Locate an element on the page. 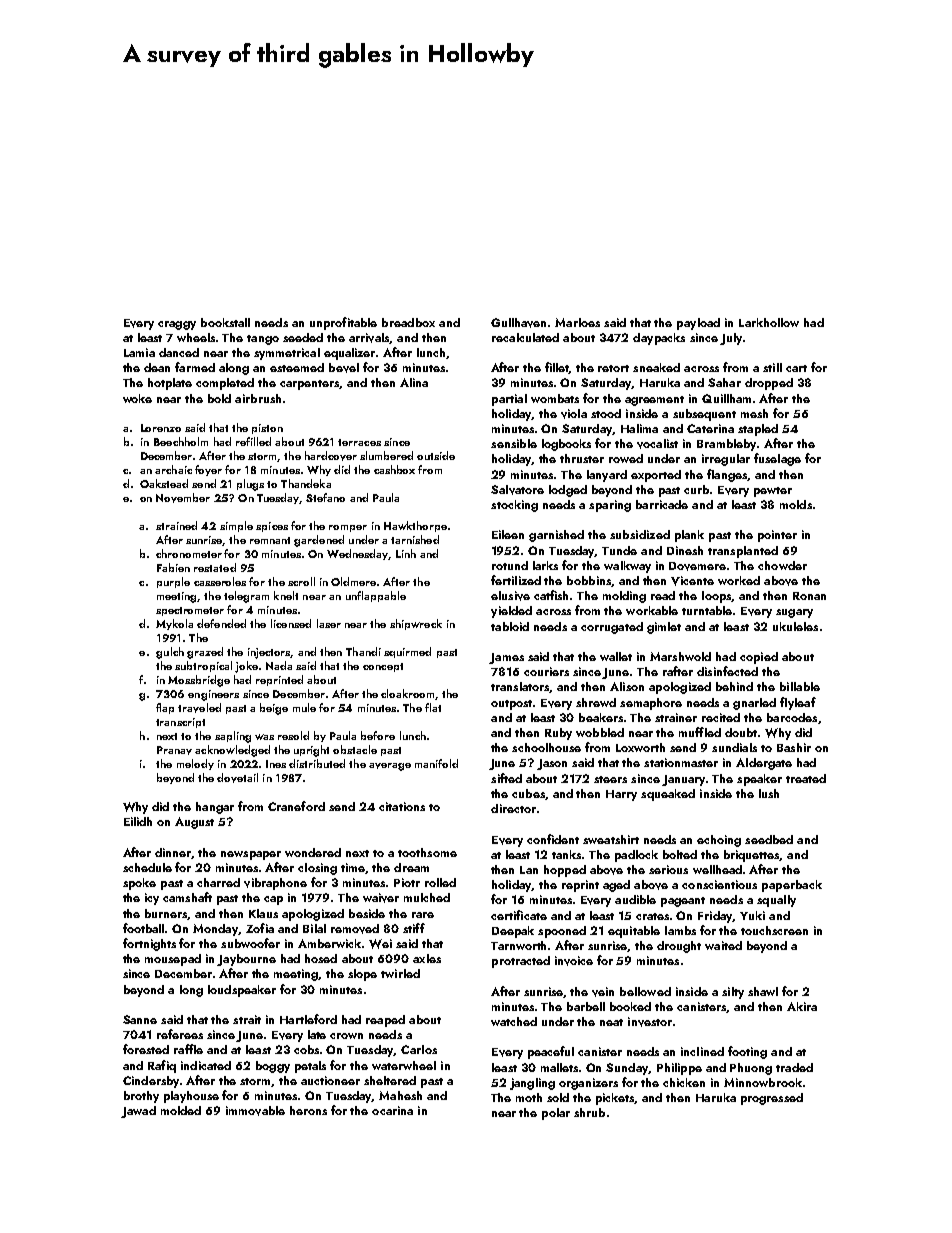 The height and width of the page is (1233, 952). squirmed is located at coordinates (407, 652).
